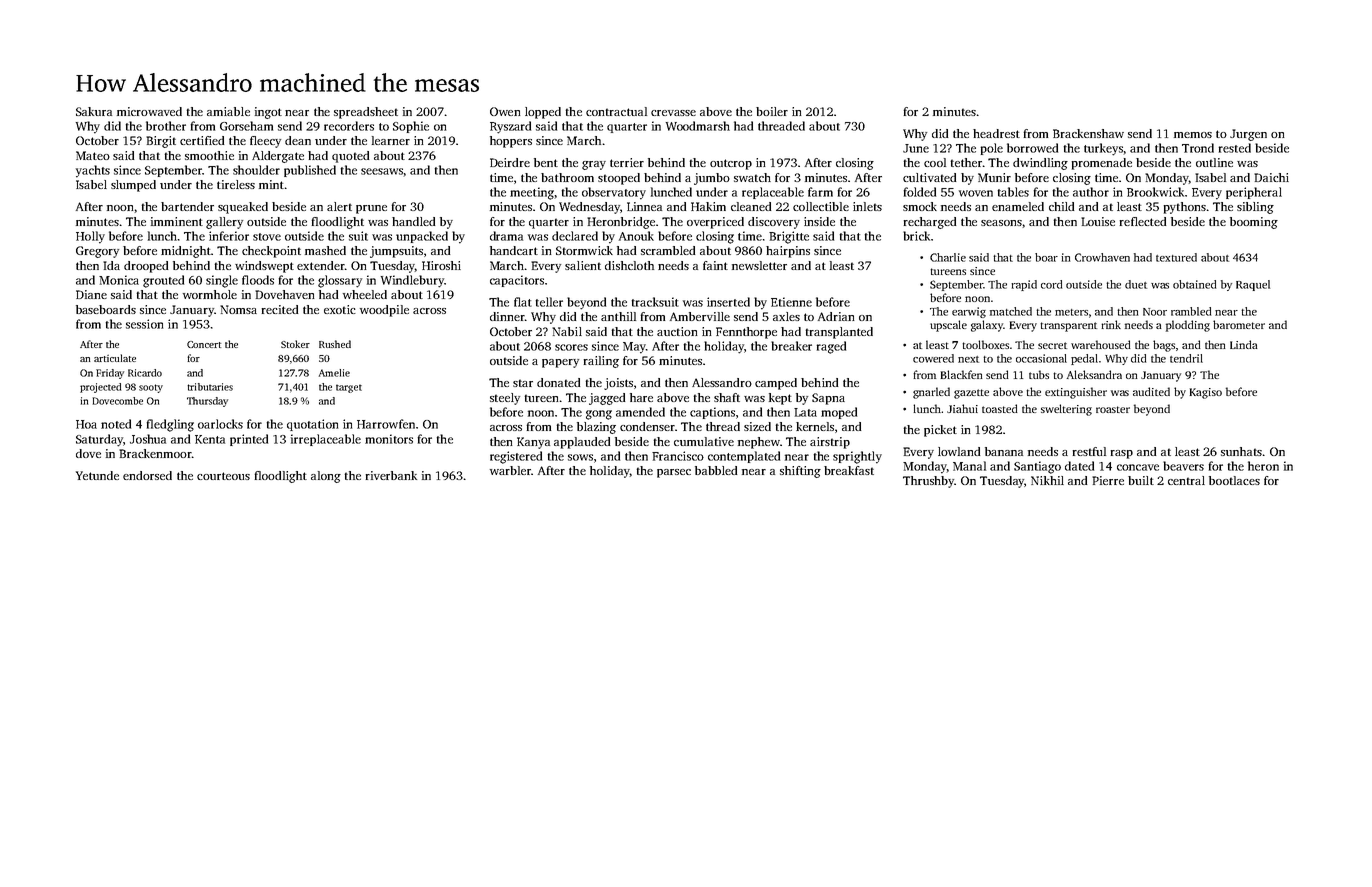 The image size is (1372, 887). What do you see at coordinates (97, 475) in the screenshot?
I see `Yetunde` at bounding box center [97, 475].
